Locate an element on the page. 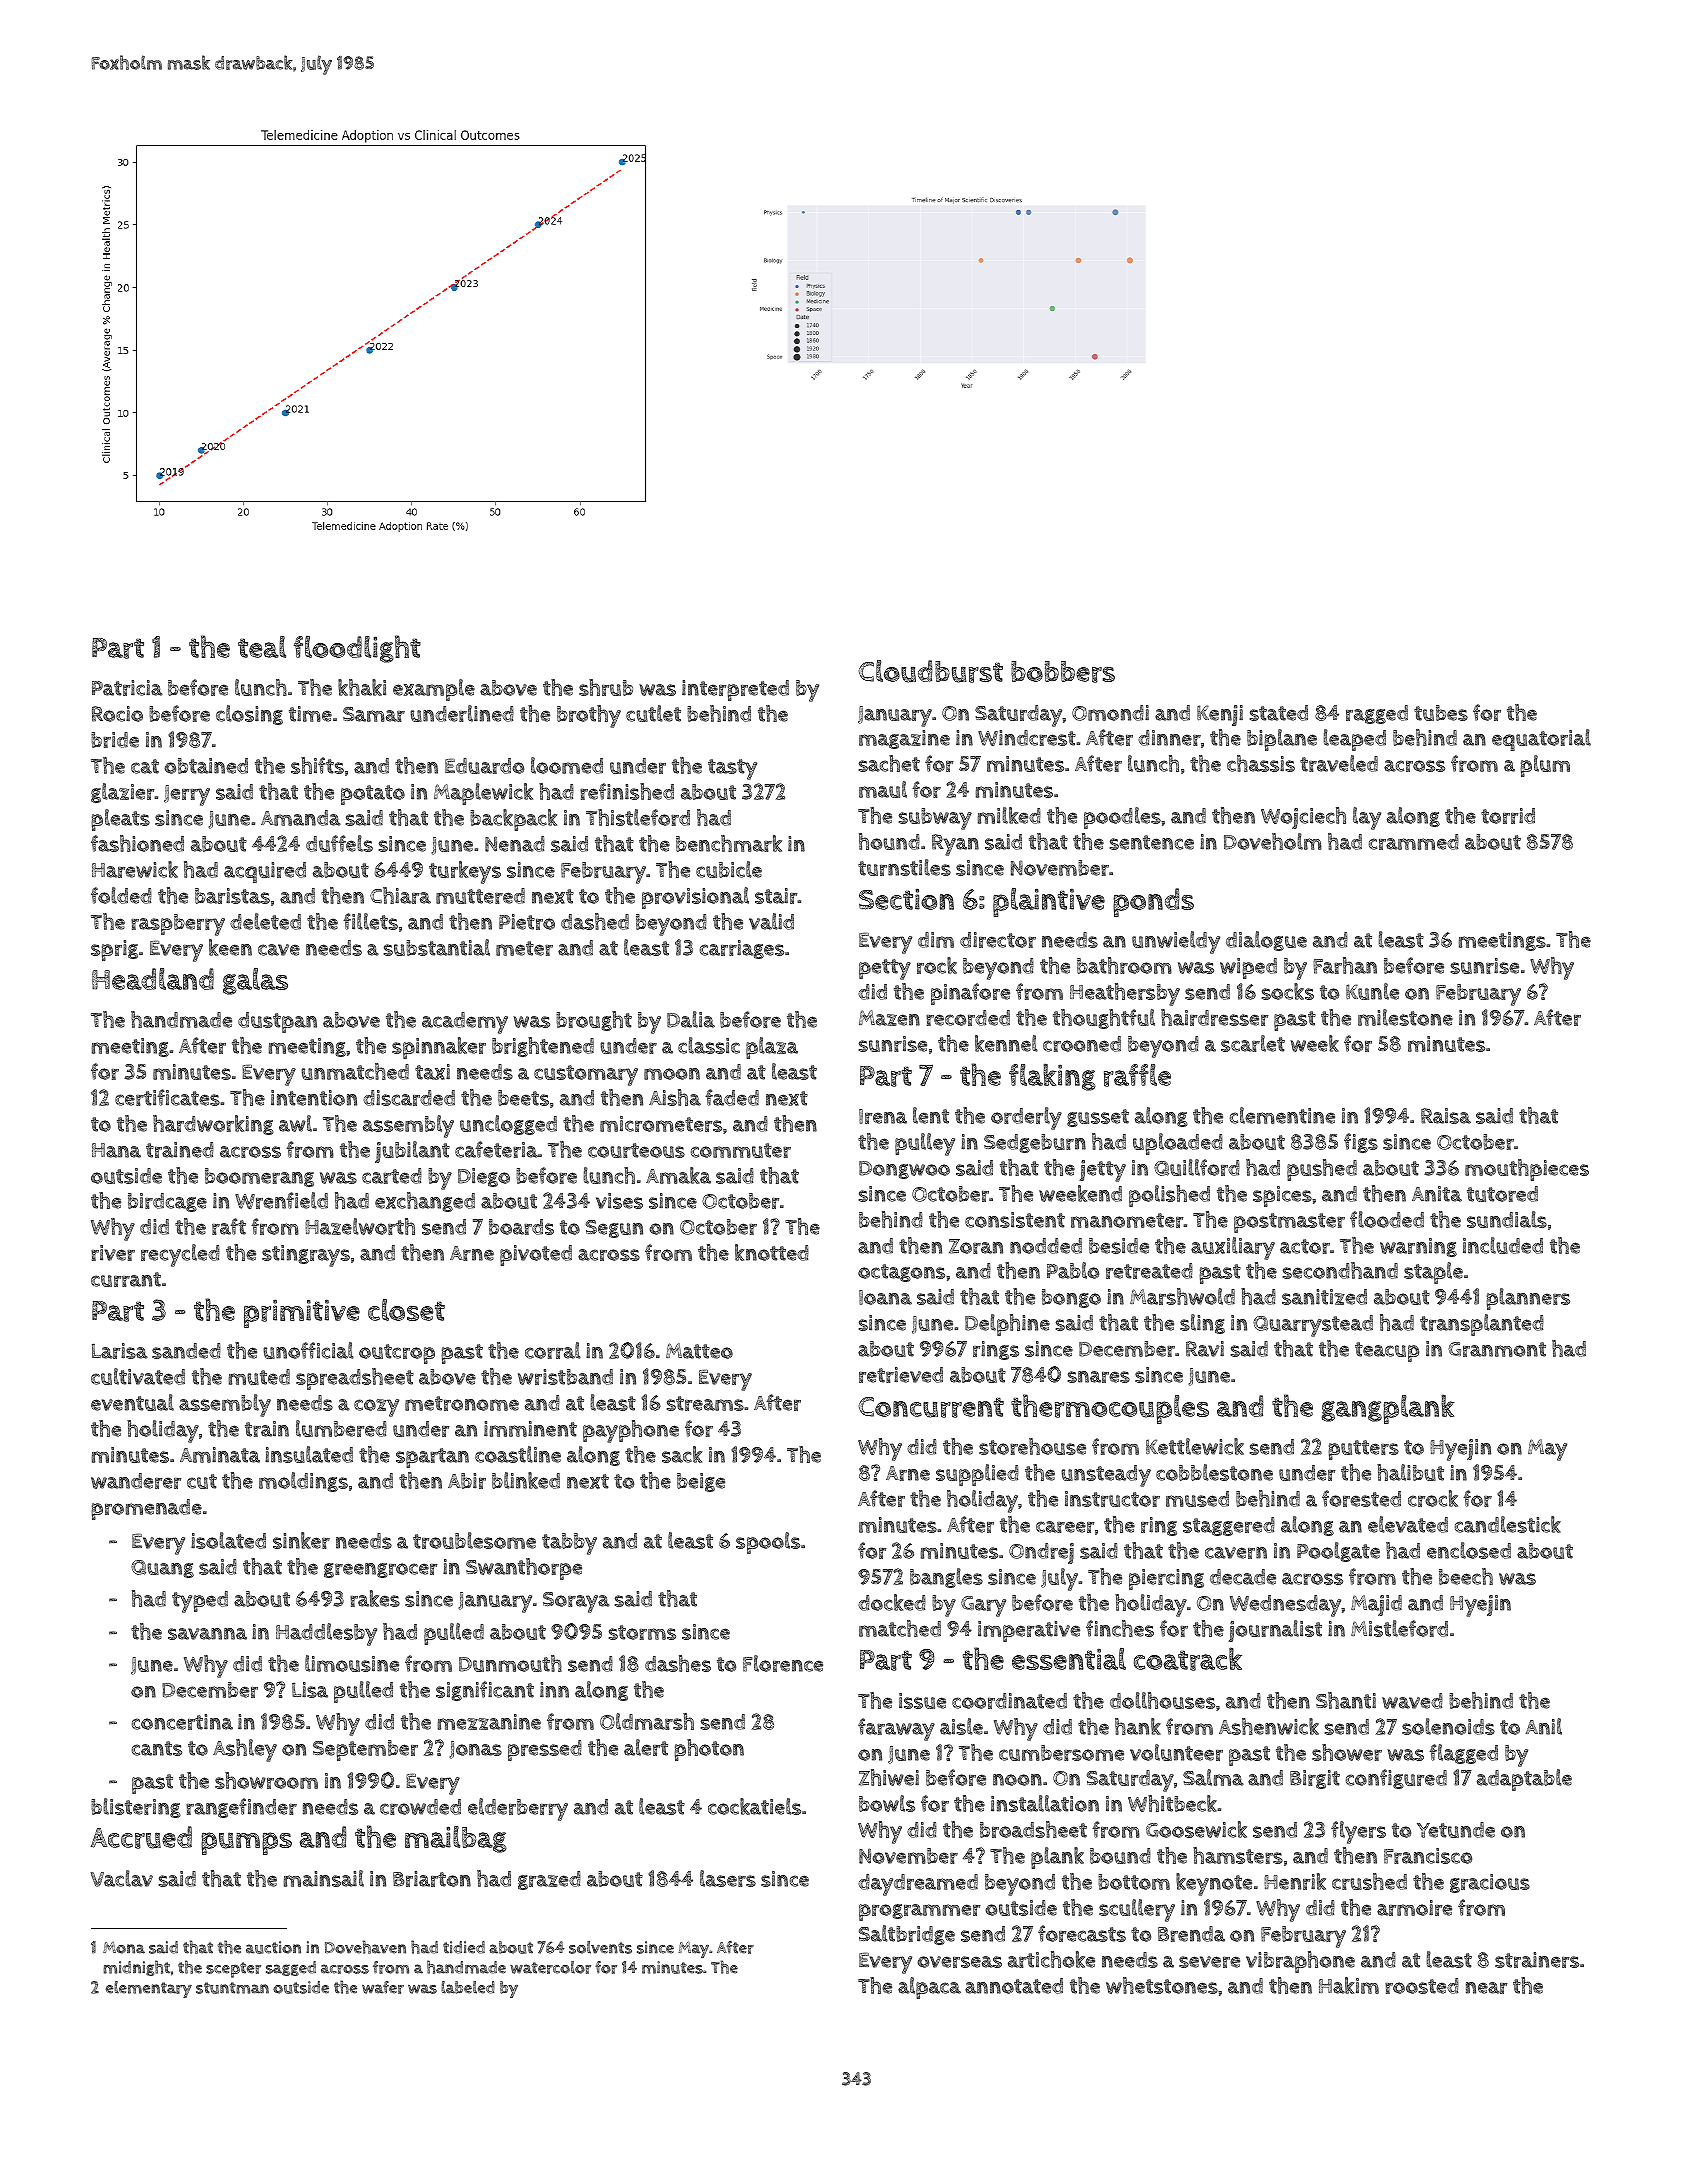 The image size is (1683, 2178). Mona is located at coordinates (124, 1947).
